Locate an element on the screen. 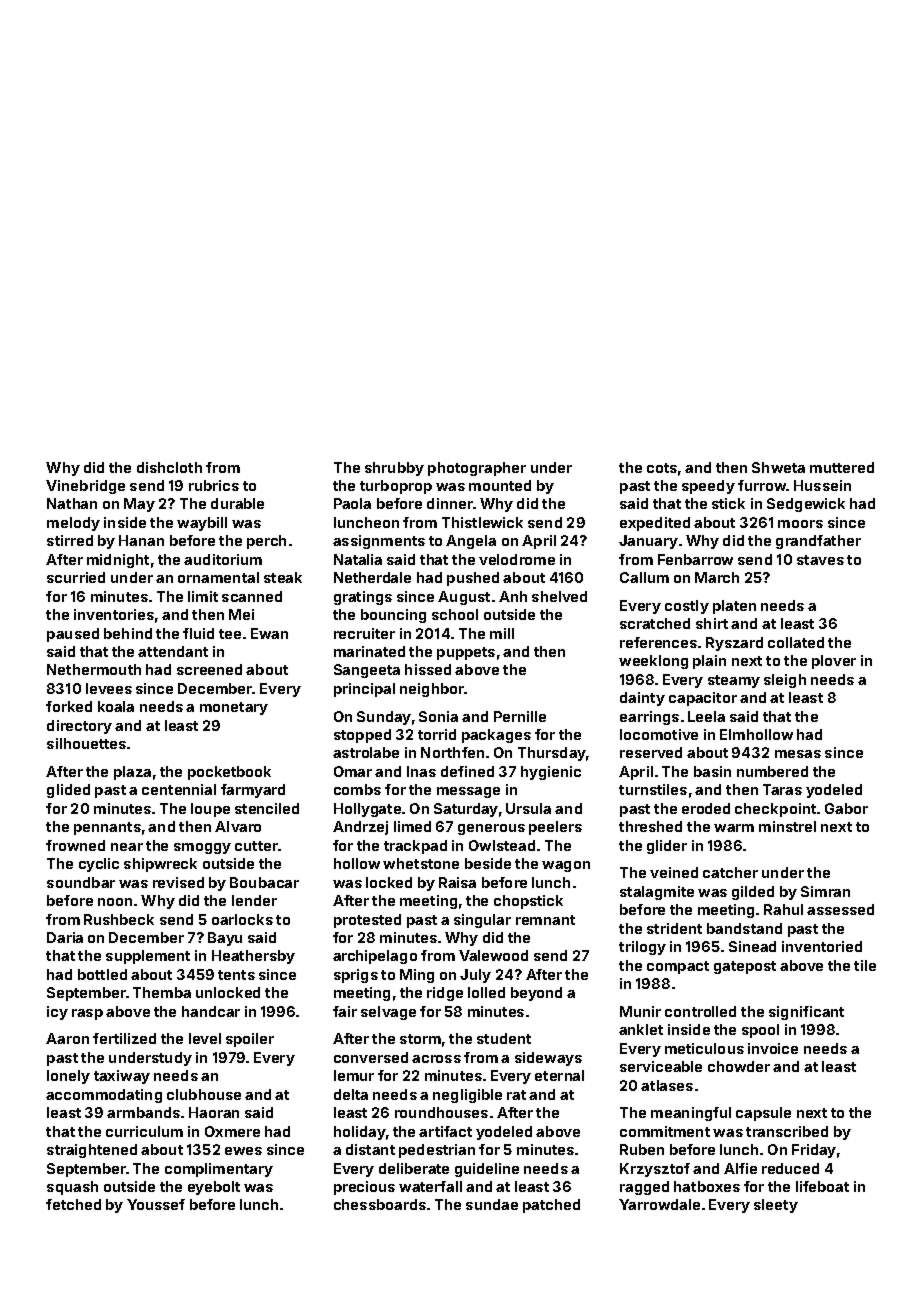  auditorium is located at coordinates (223, 559).
